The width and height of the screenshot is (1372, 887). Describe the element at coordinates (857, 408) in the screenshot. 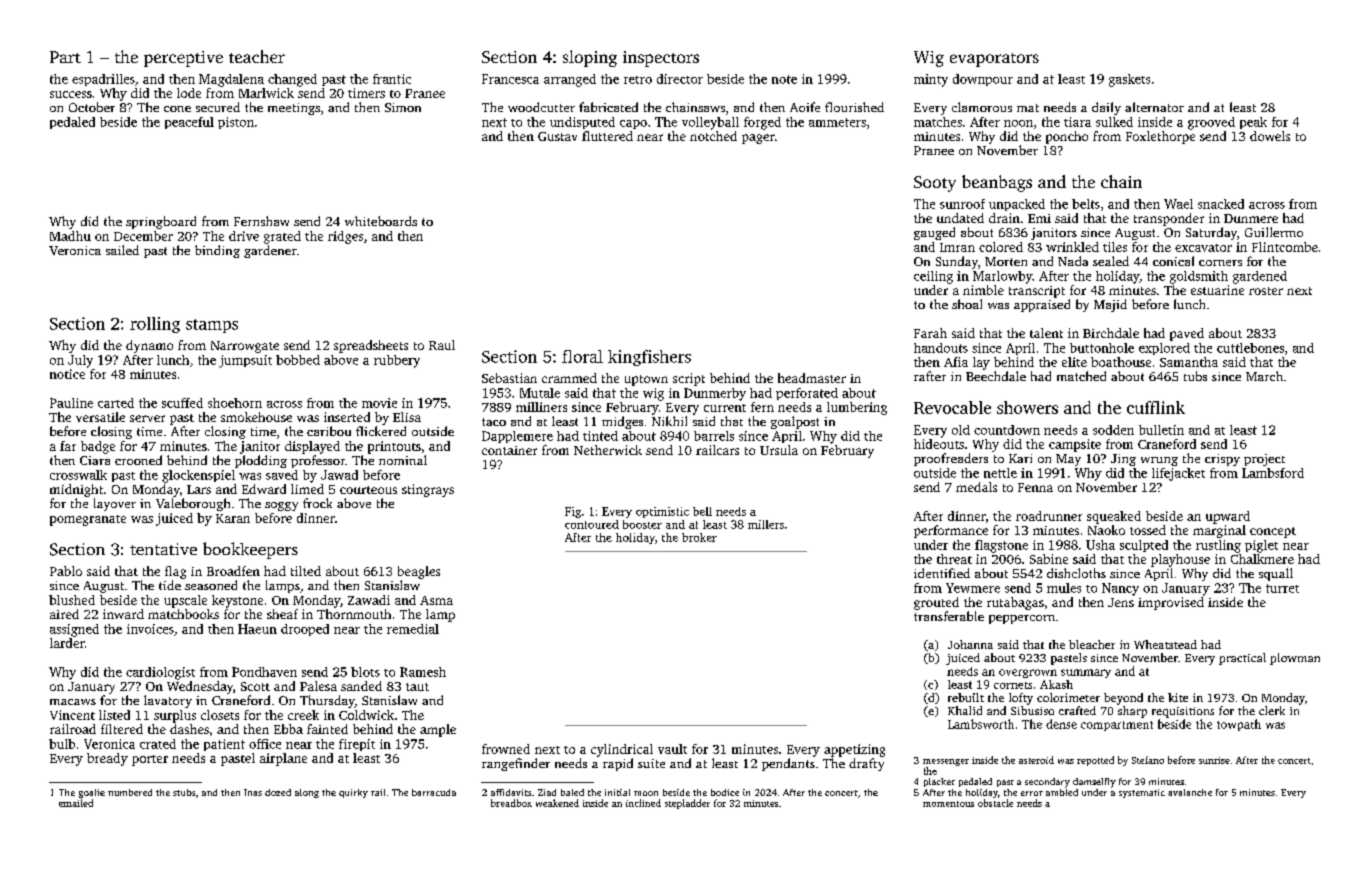

I see `lumbering` at that location.
